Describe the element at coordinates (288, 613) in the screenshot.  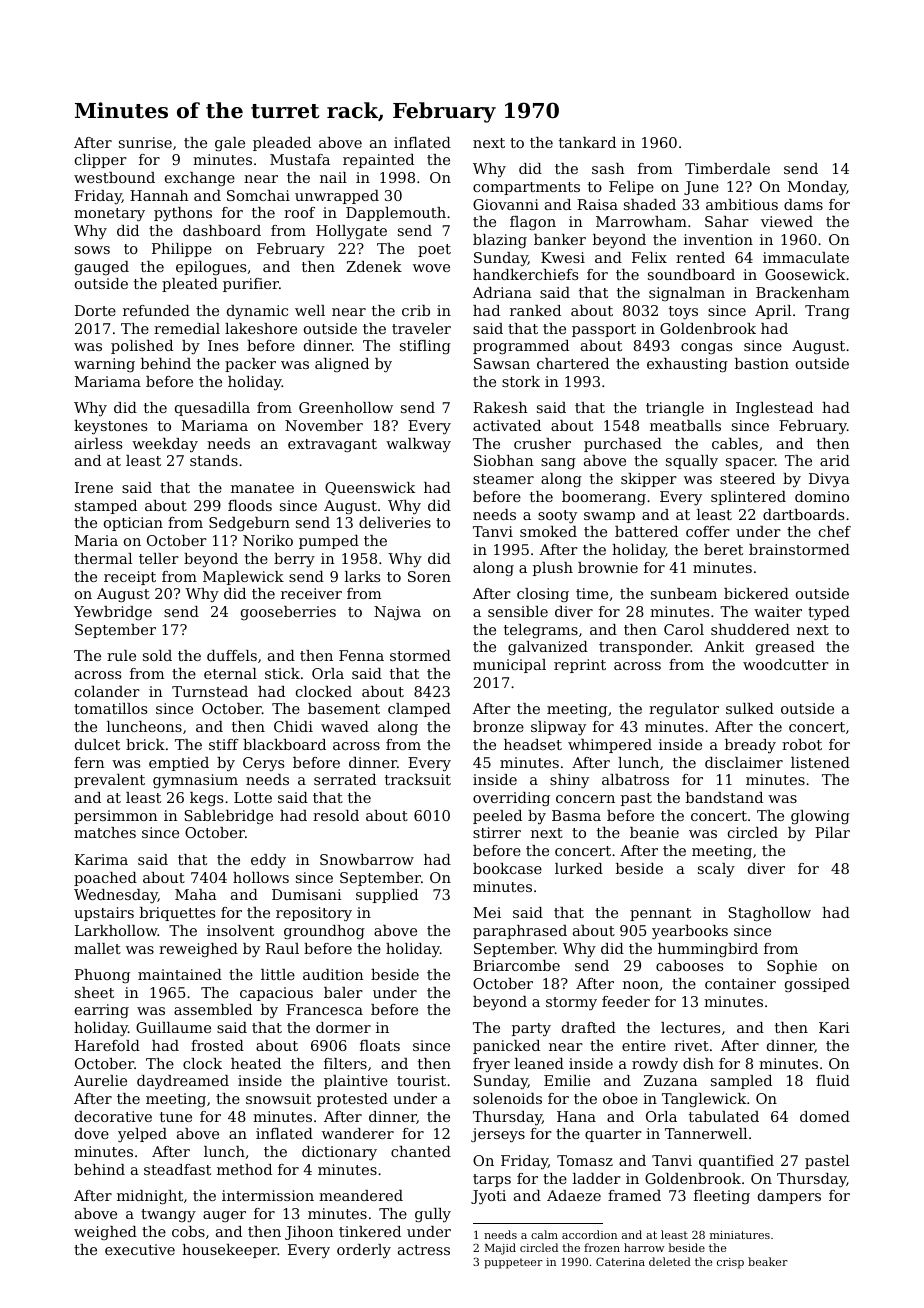
I see `gooseberries` at that location.
